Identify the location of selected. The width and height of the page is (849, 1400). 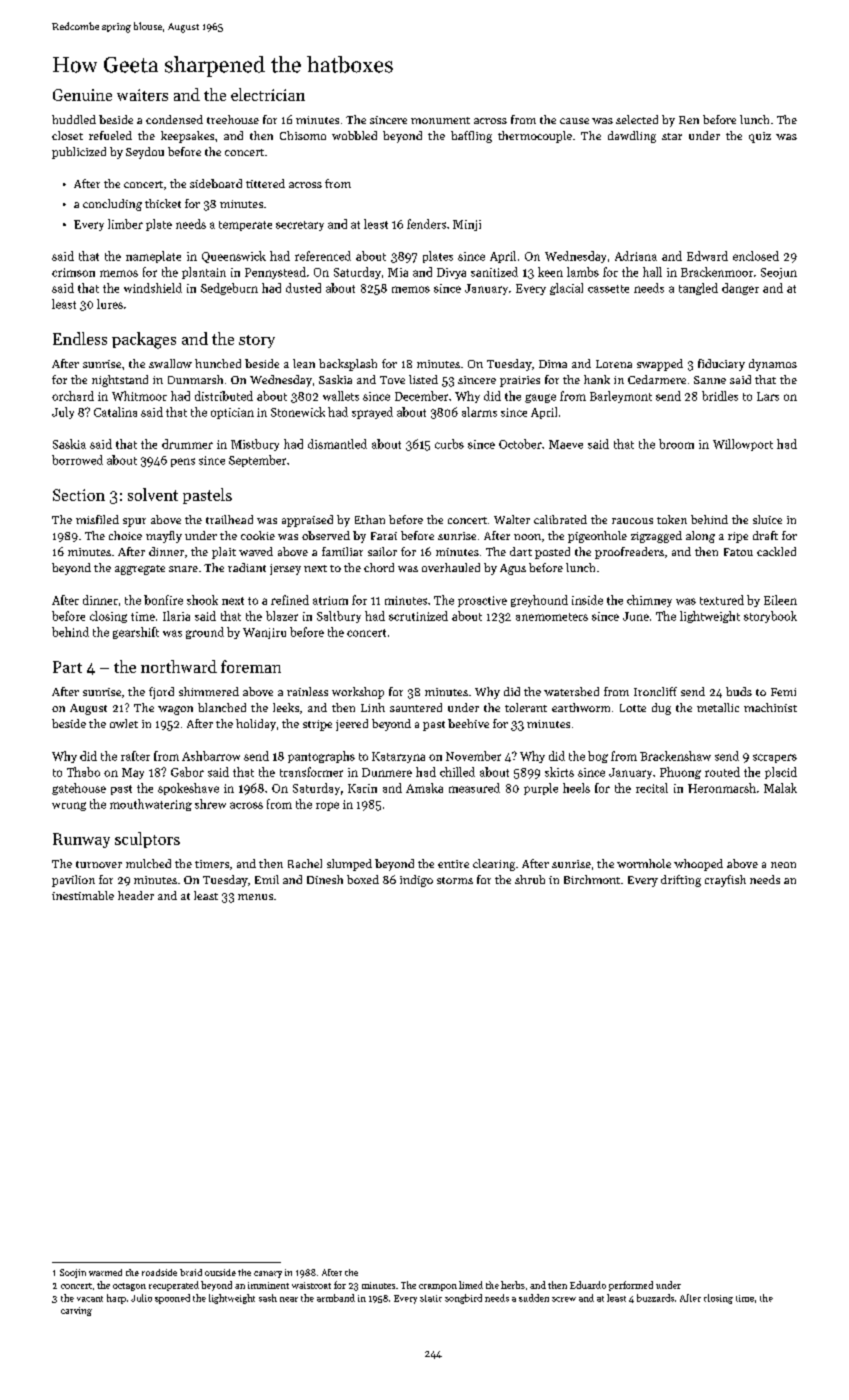
(637, 119).
